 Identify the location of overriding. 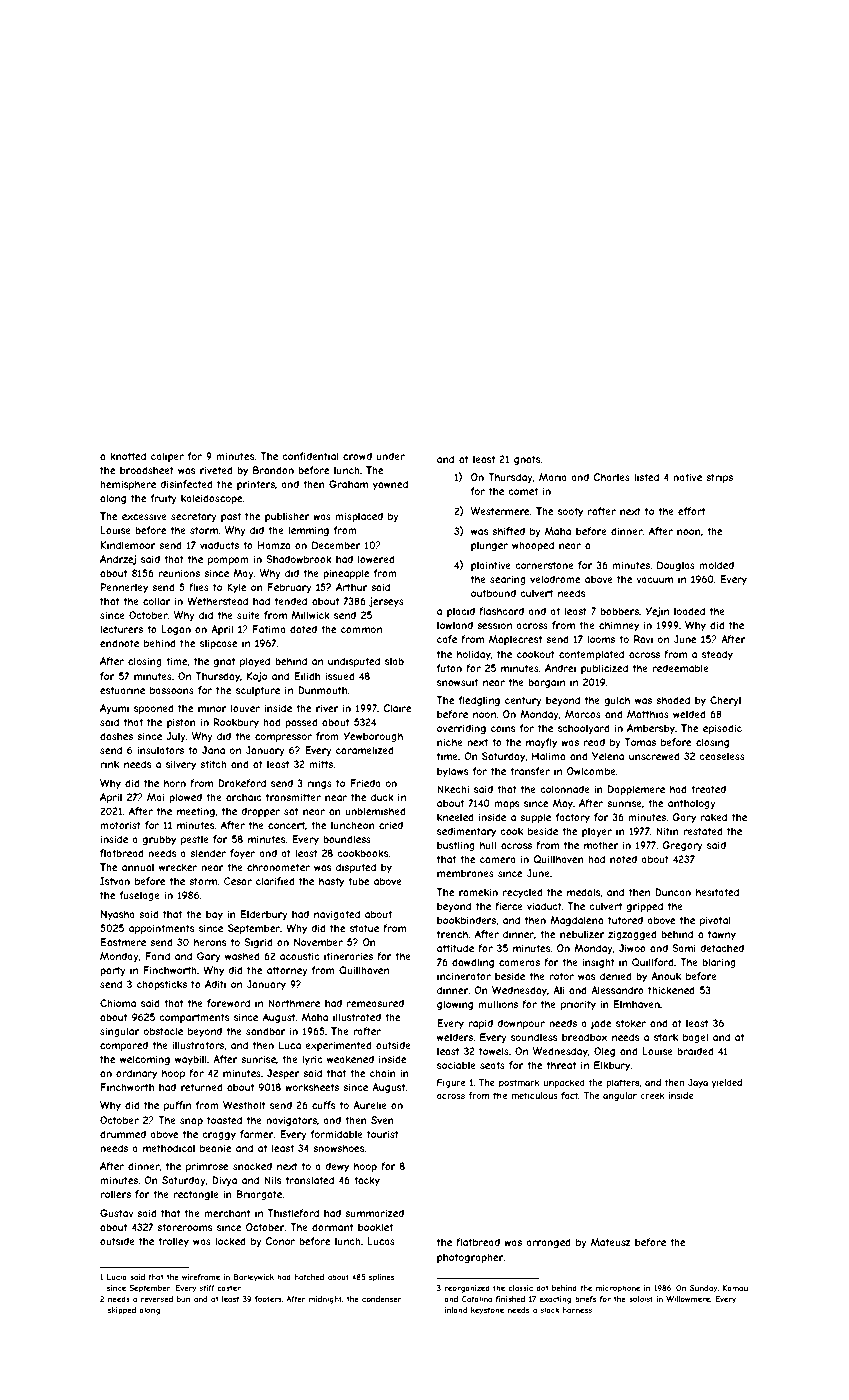
(461, 729).
